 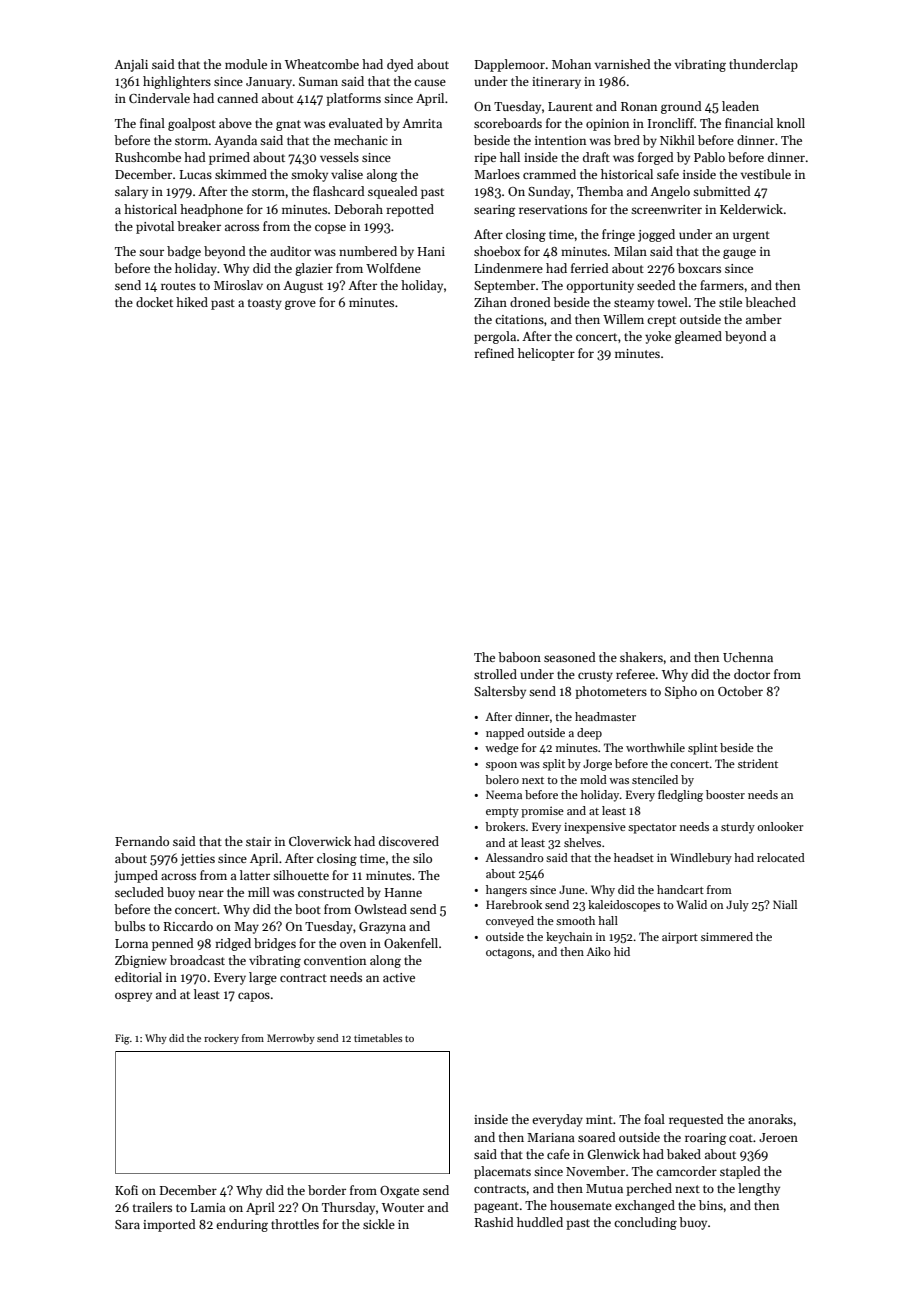 I want to click on rockery, so click(x=221, y=1039).
